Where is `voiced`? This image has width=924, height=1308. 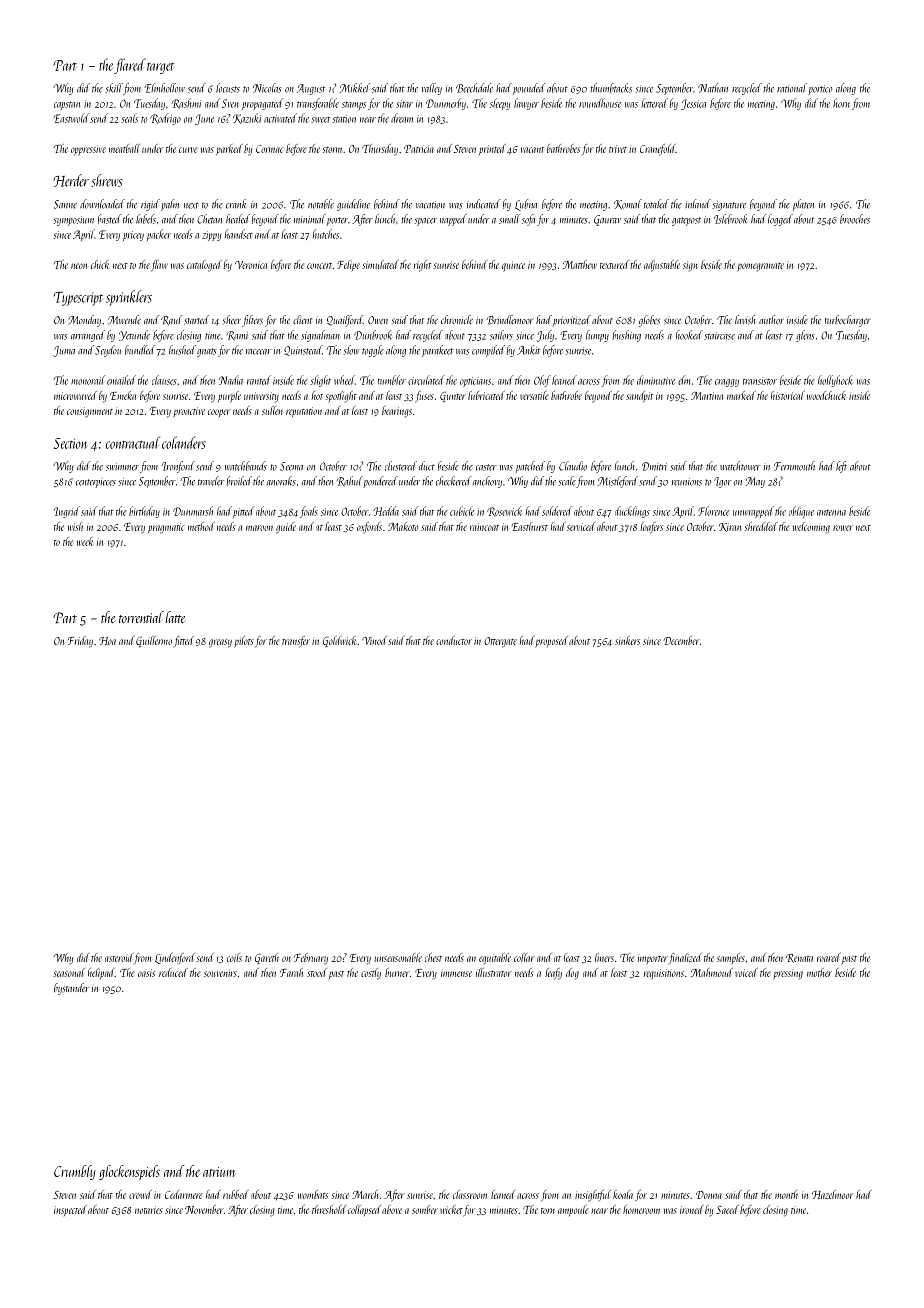
voiced is located at coordinates (746, 972).
